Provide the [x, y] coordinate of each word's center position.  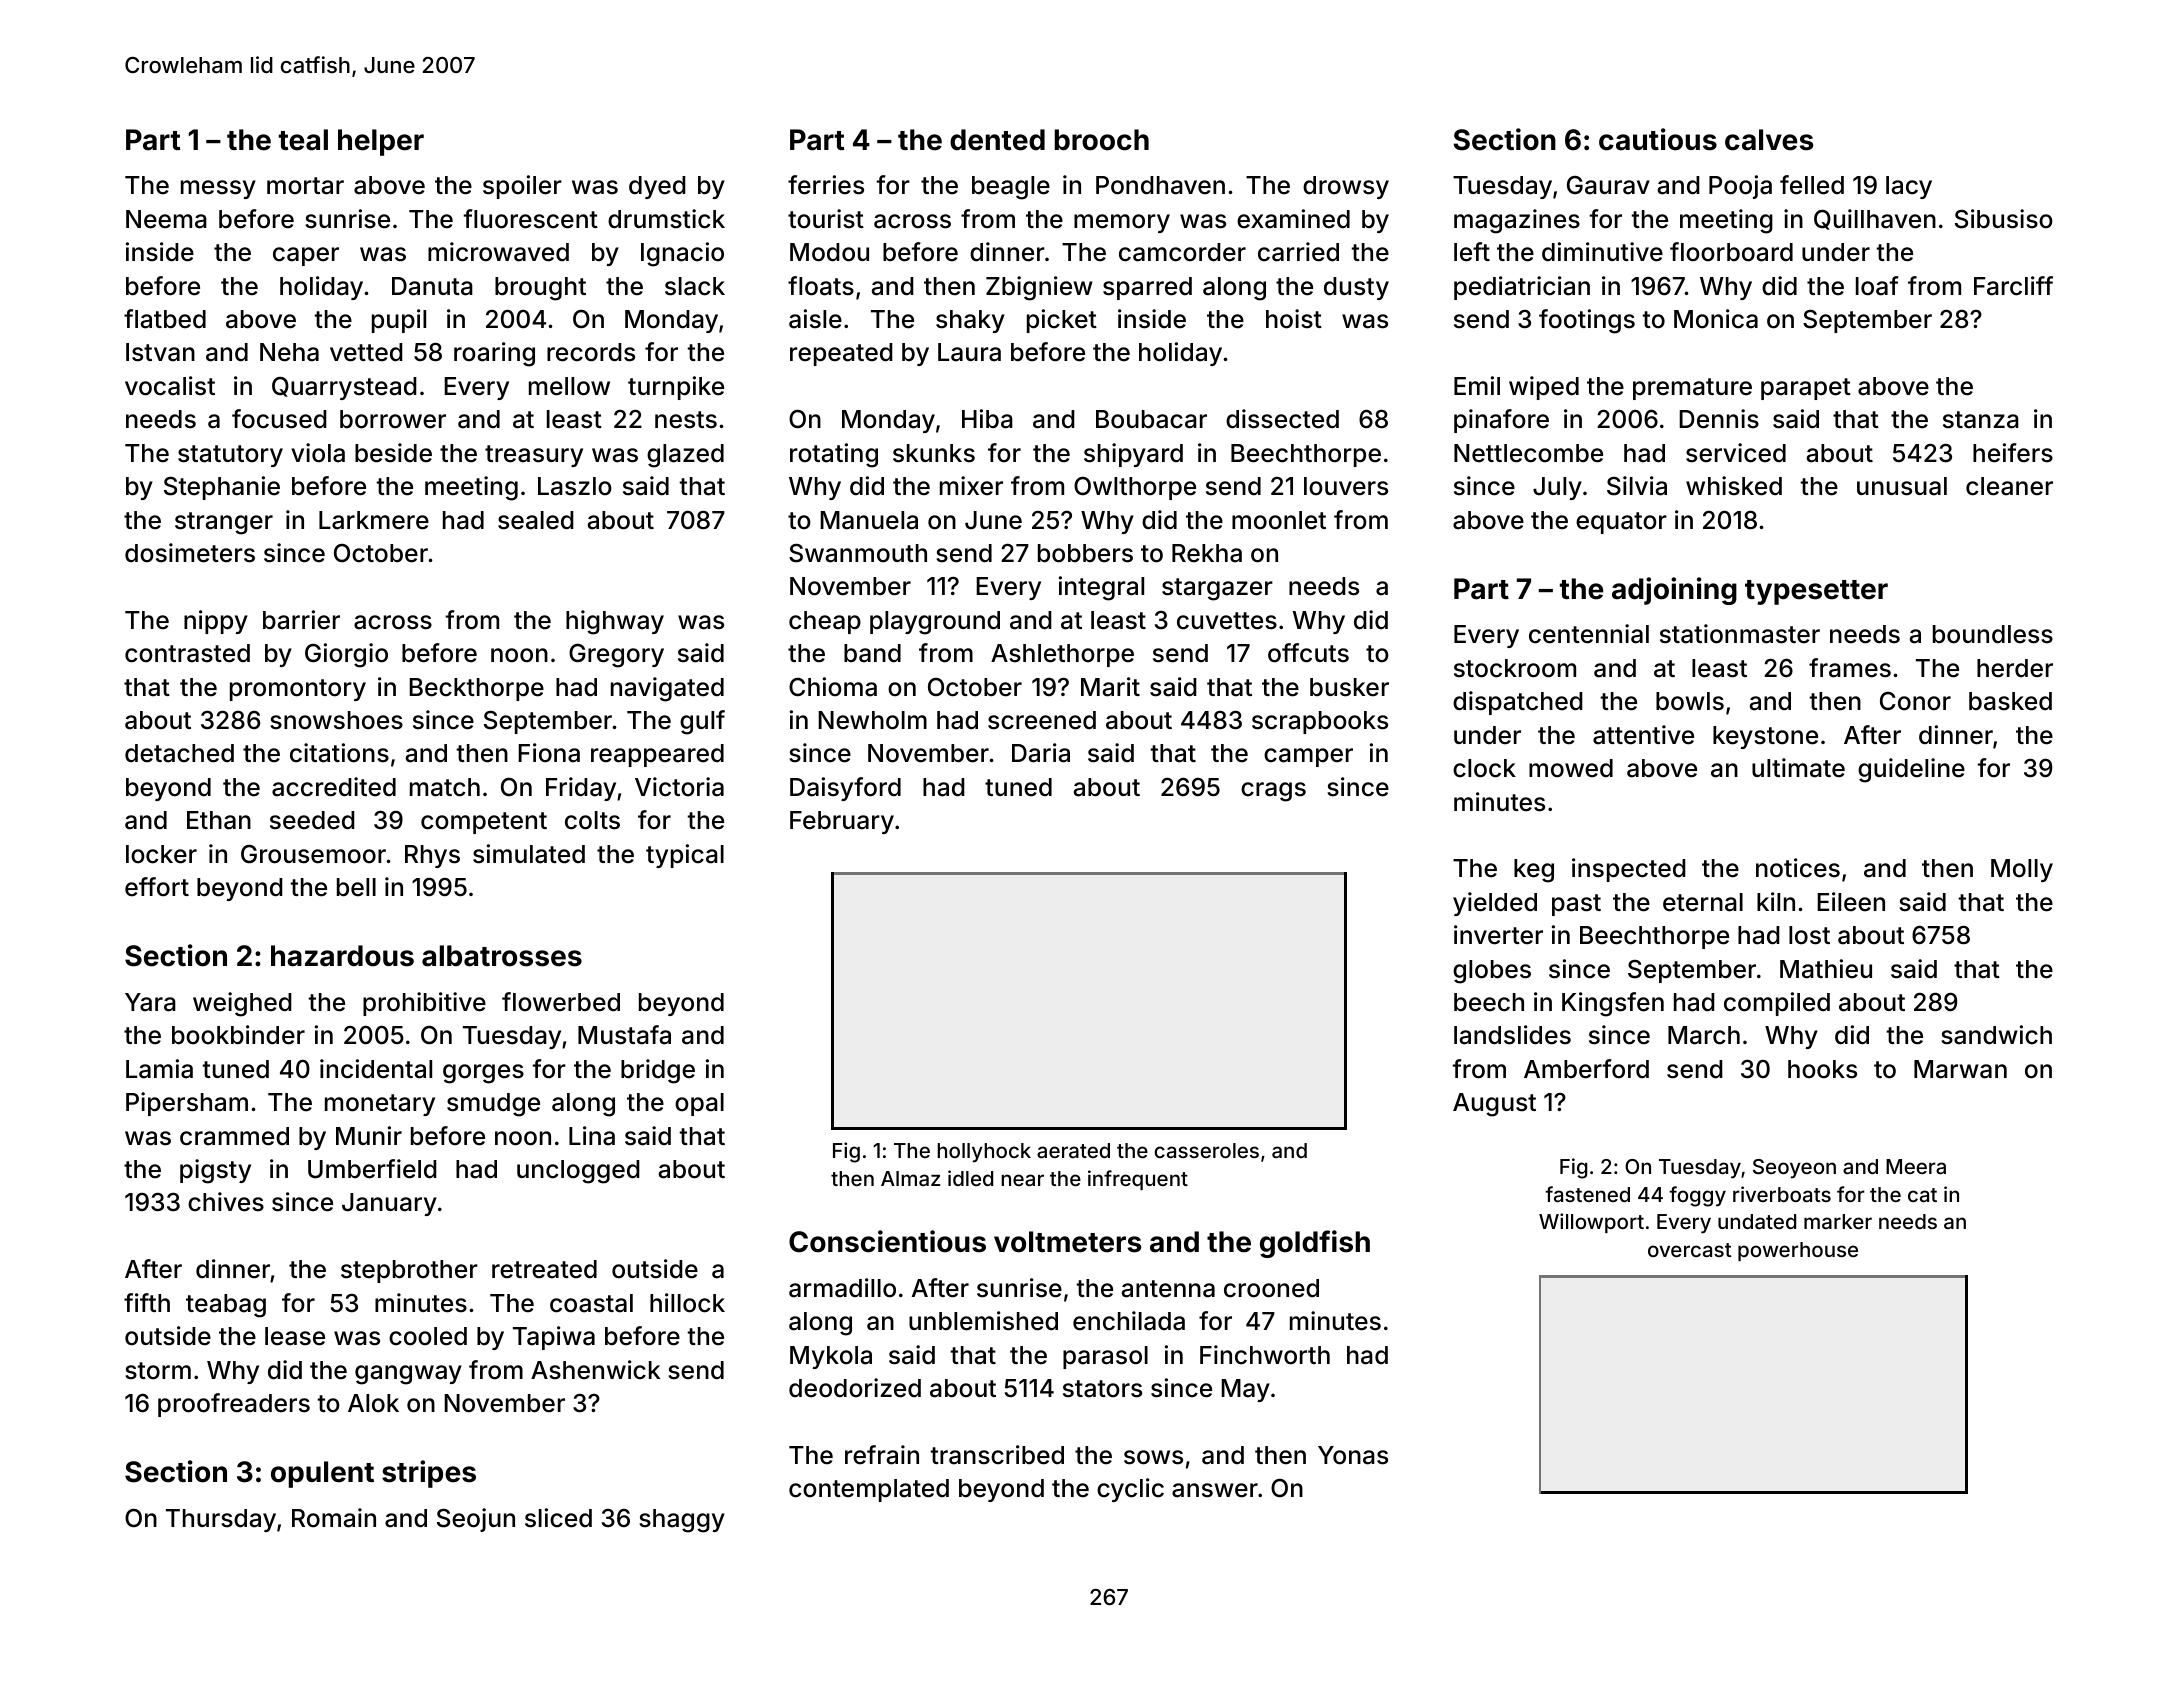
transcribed [997, 1455]
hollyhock [984, 1153]
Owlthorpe [1135, 488]
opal [699, 1104]
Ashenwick [595, 1370]
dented [997, 140]
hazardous [342, 956]
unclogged [578, 1172]
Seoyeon [1794, 1169]
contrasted [187, 653]
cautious [1658, 139]
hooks [1822, 1069]
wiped [1544, 388]
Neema [166, 219]
